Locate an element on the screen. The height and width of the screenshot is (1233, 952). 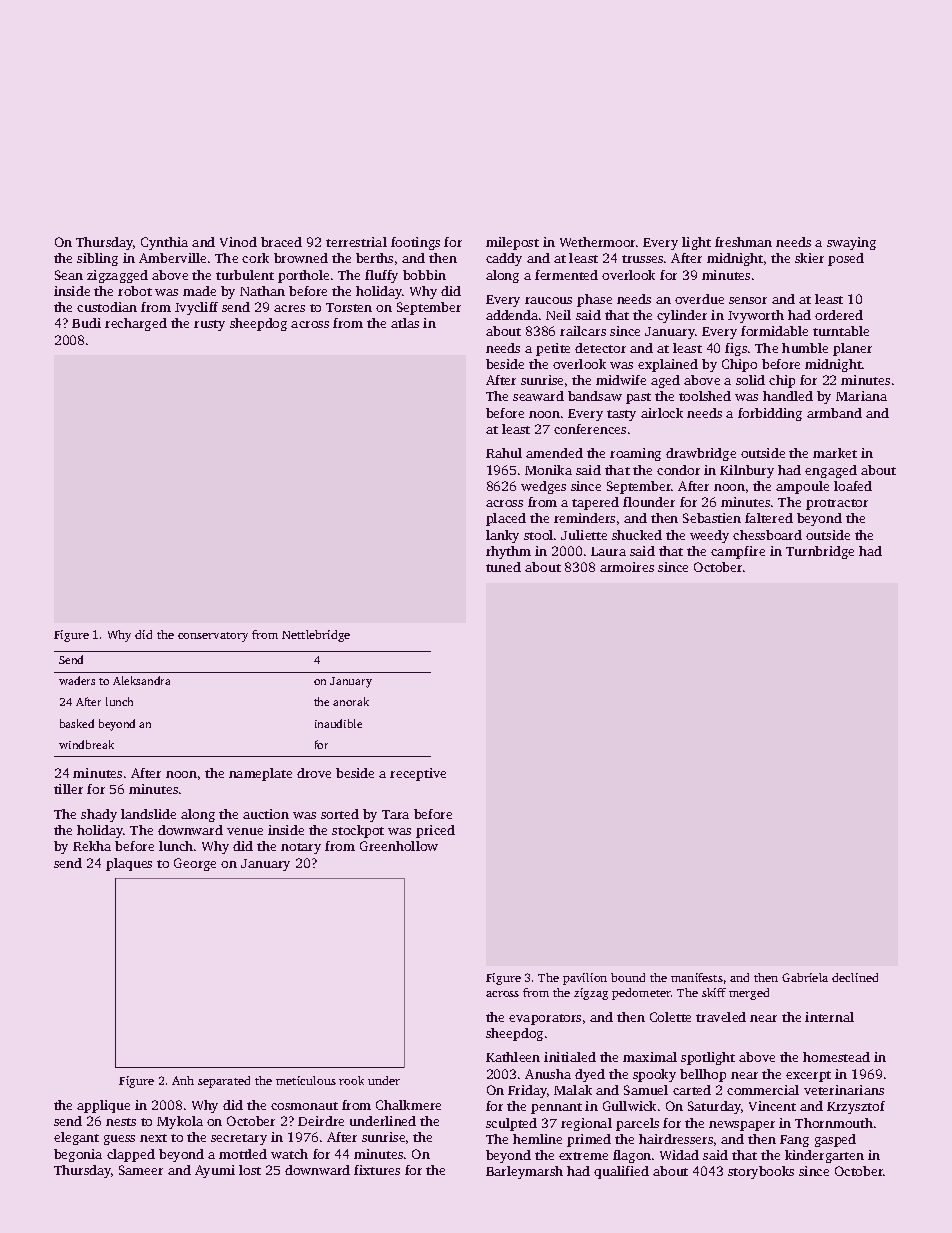
sibling is located at coordinates (97, 259).
